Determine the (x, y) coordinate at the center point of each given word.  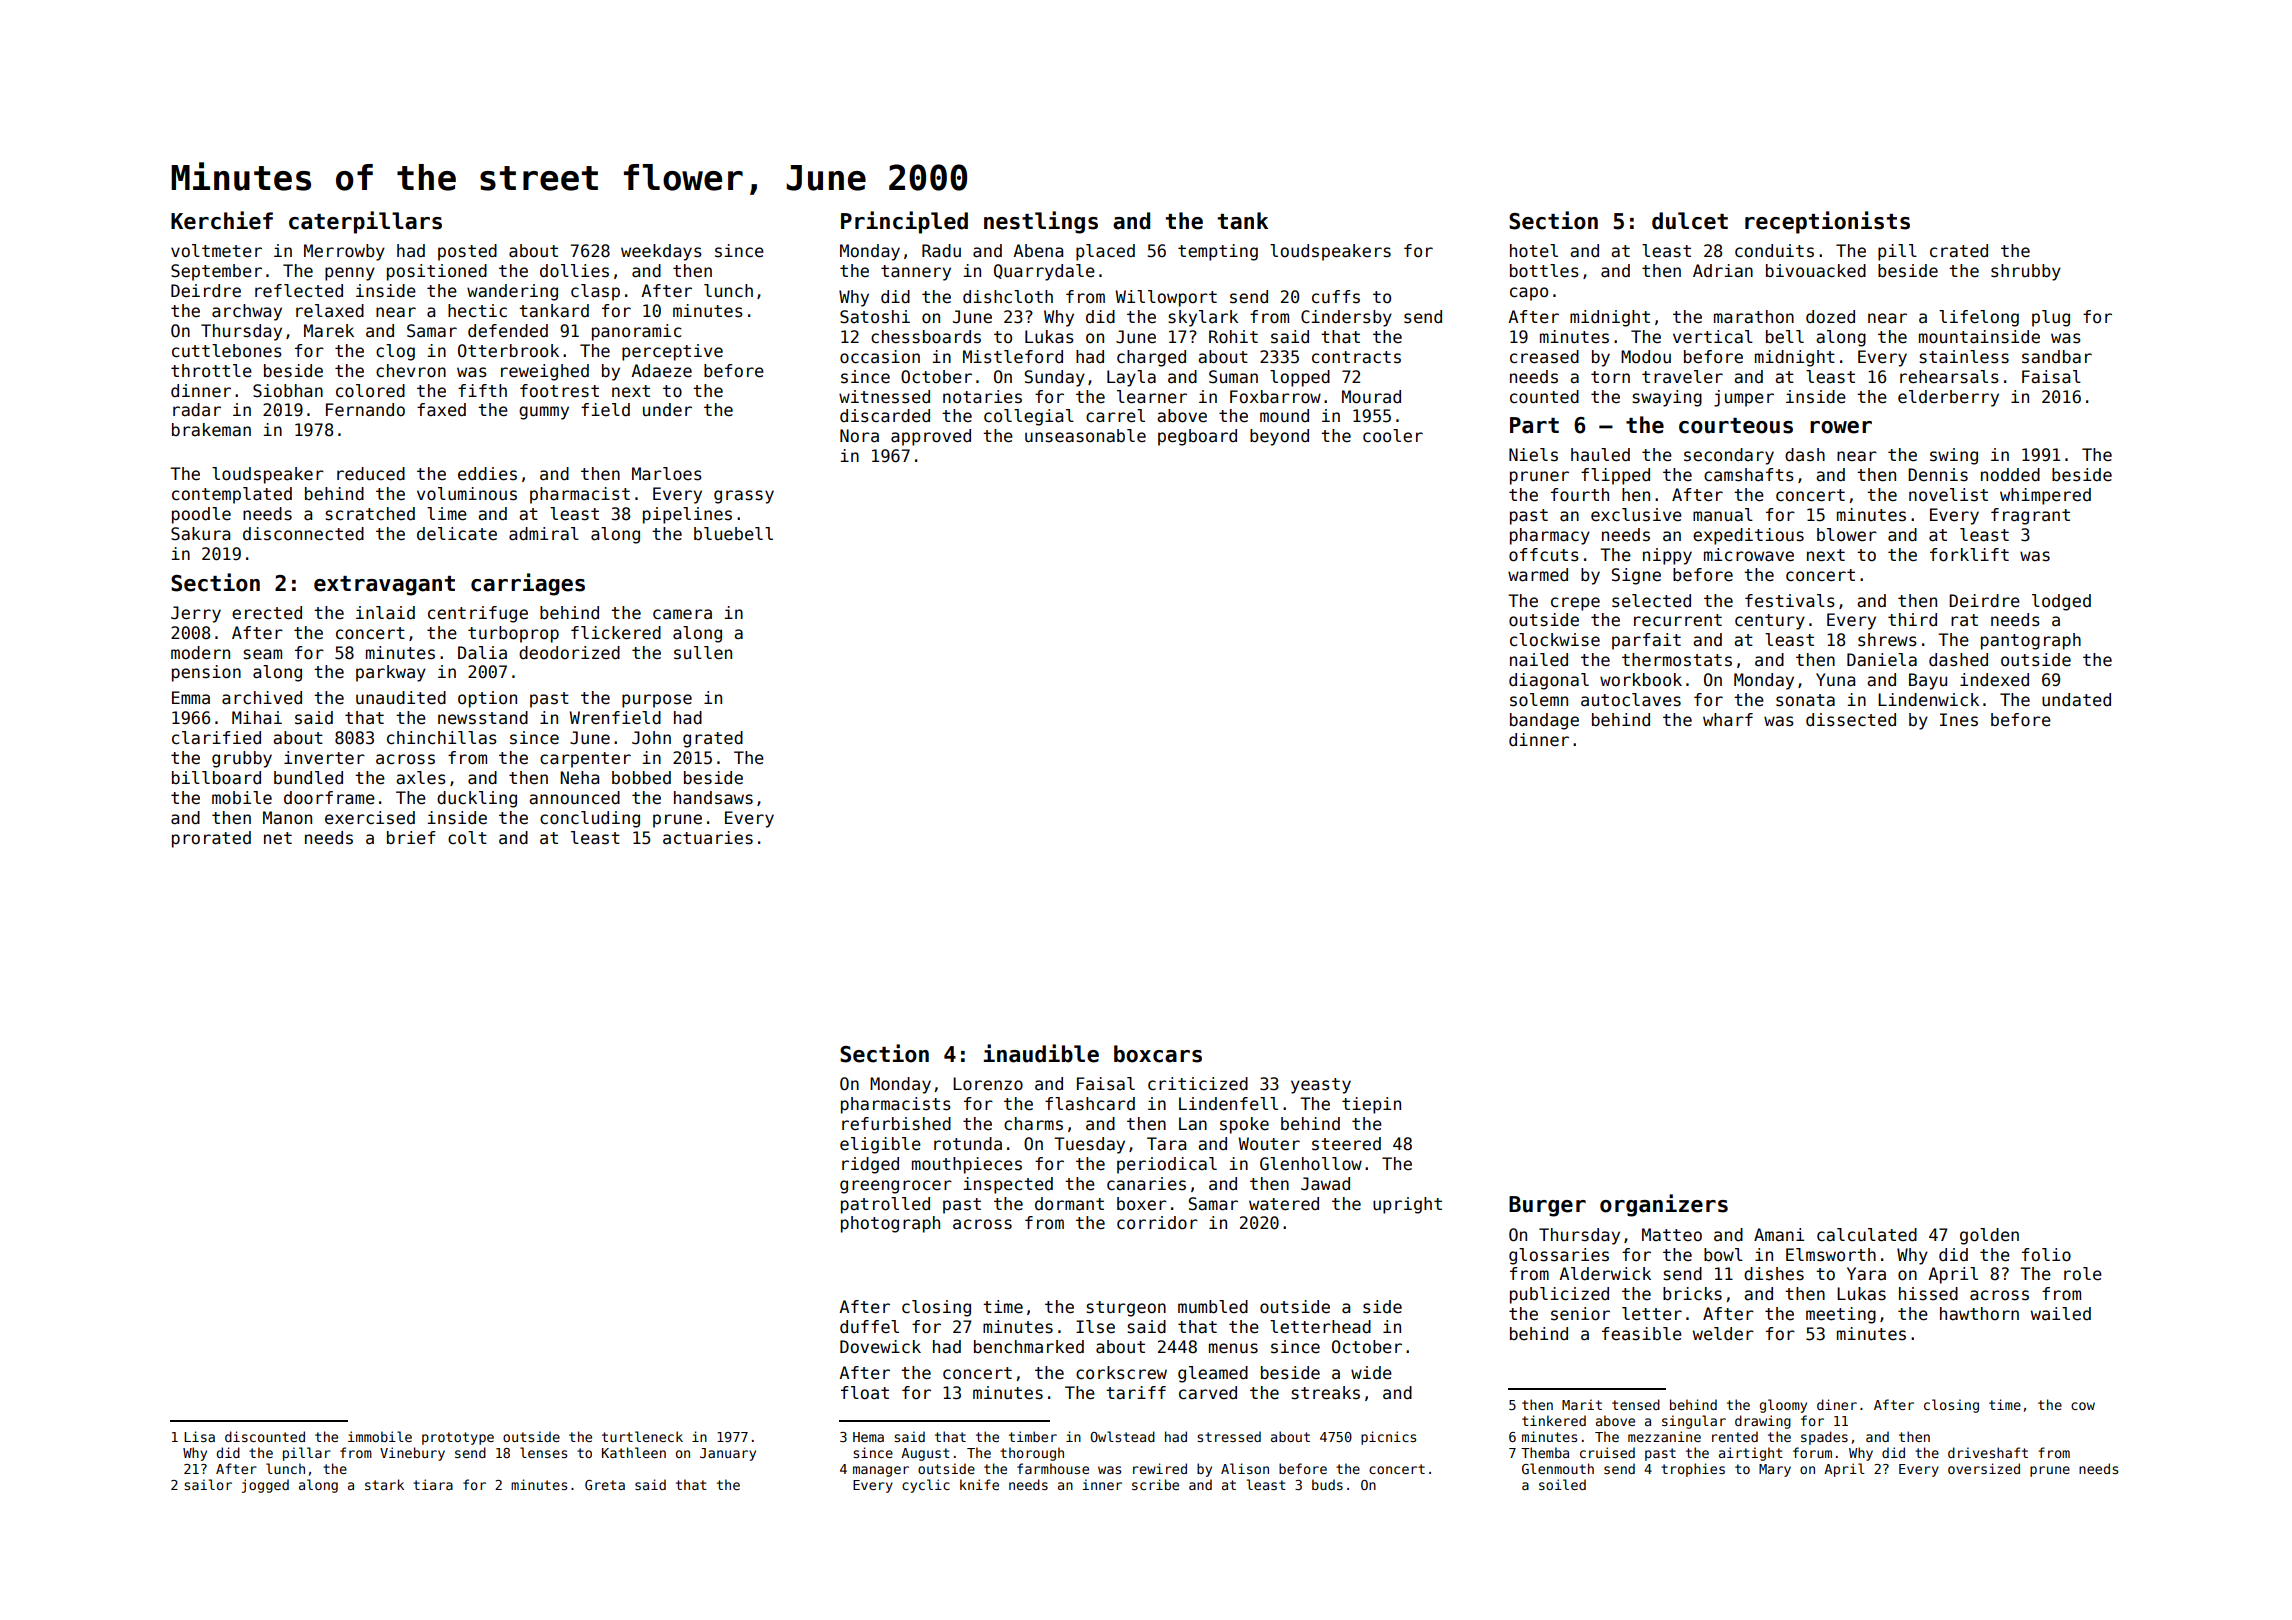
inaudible (1041, 1053)
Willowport (1166, 298)
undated (2076, 700)
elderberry (1948, 398)
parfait (1646, 641)
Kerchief (222, 220)
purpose (657, 701)
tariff (1136, 1393)
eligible (880, 1145)
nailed (1539, 660)
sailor (208, 1484)
